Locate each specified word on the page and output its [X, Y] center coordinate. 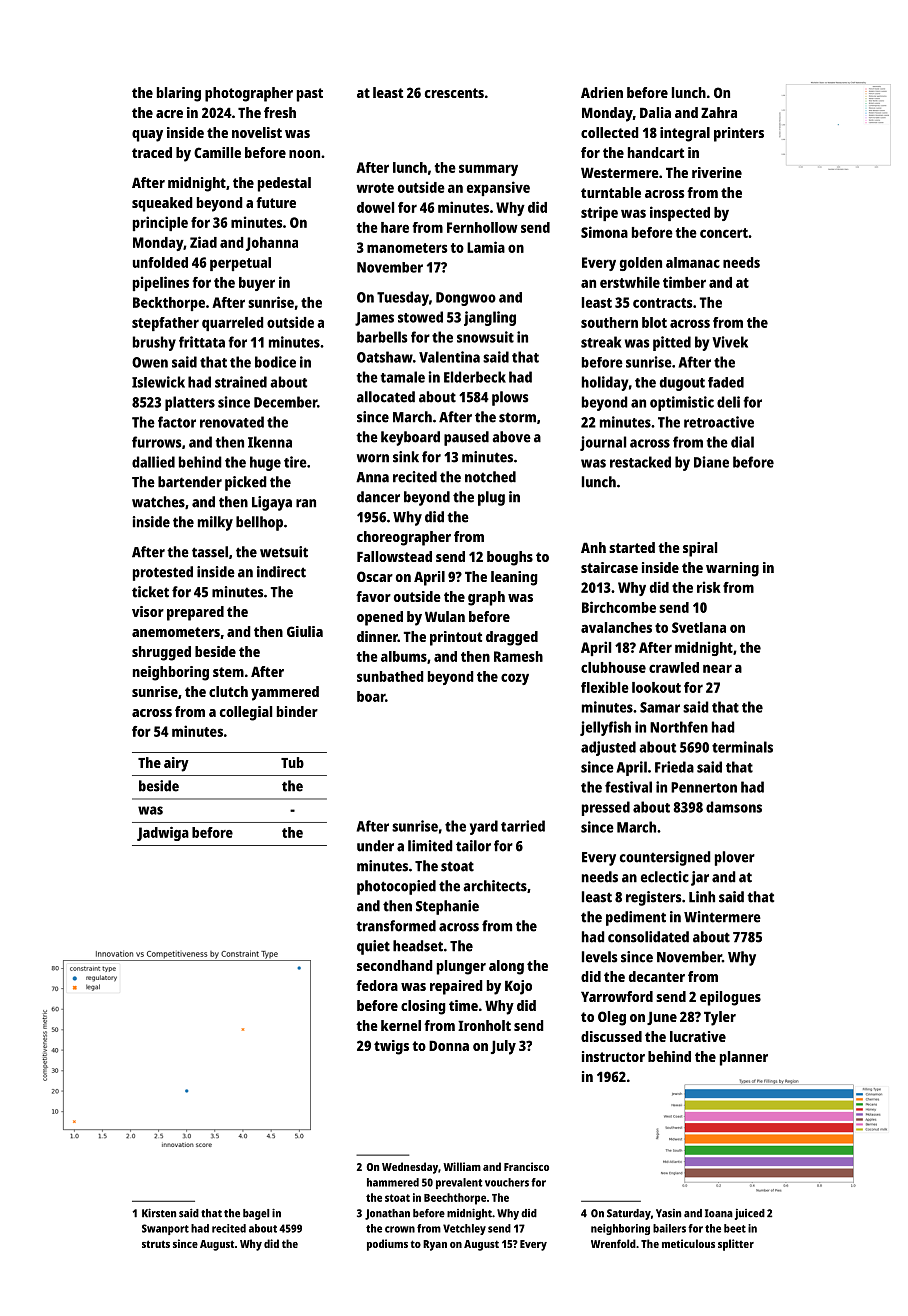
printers [739, 134]
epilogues [730, 998]
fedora [377, 985]
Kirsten [159, 1213]
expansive [498, 188]
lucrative [698, 1036]
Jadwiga [163, 834]
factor [177, 422]
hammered [393, 1182]
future [276, 202]
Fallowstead [394, 556]
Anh [593, 547]
